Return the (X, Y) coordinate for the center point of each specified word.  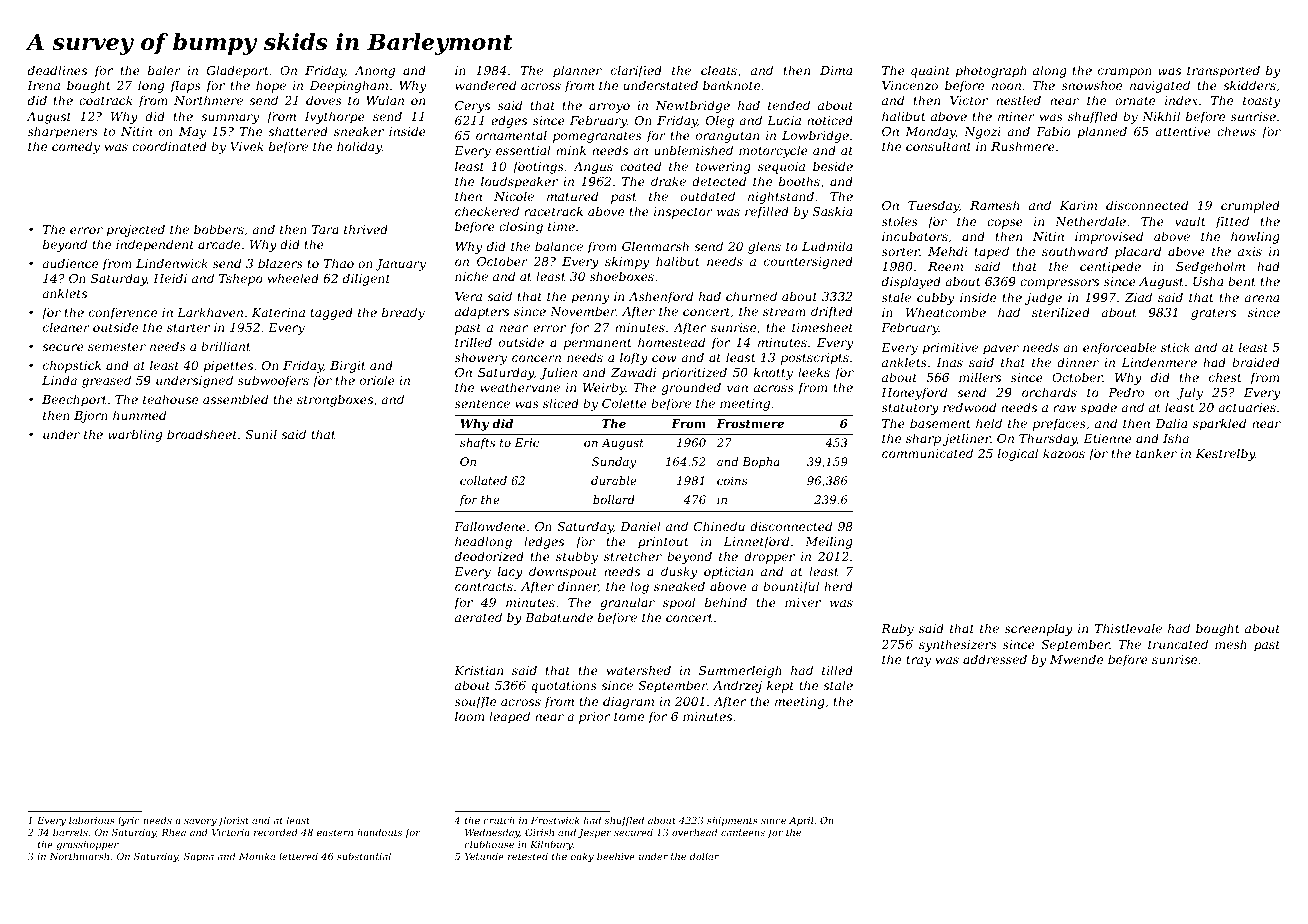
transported (1223, 71)
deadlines (57, 70)
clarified (636, 71)
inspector (683, 213)
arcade (219, 244)
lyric (129, 821)
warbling (135, 435)
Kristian (478, 670)
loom (469, 716)
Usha (1208, 281)
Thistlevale (1128, 628)
